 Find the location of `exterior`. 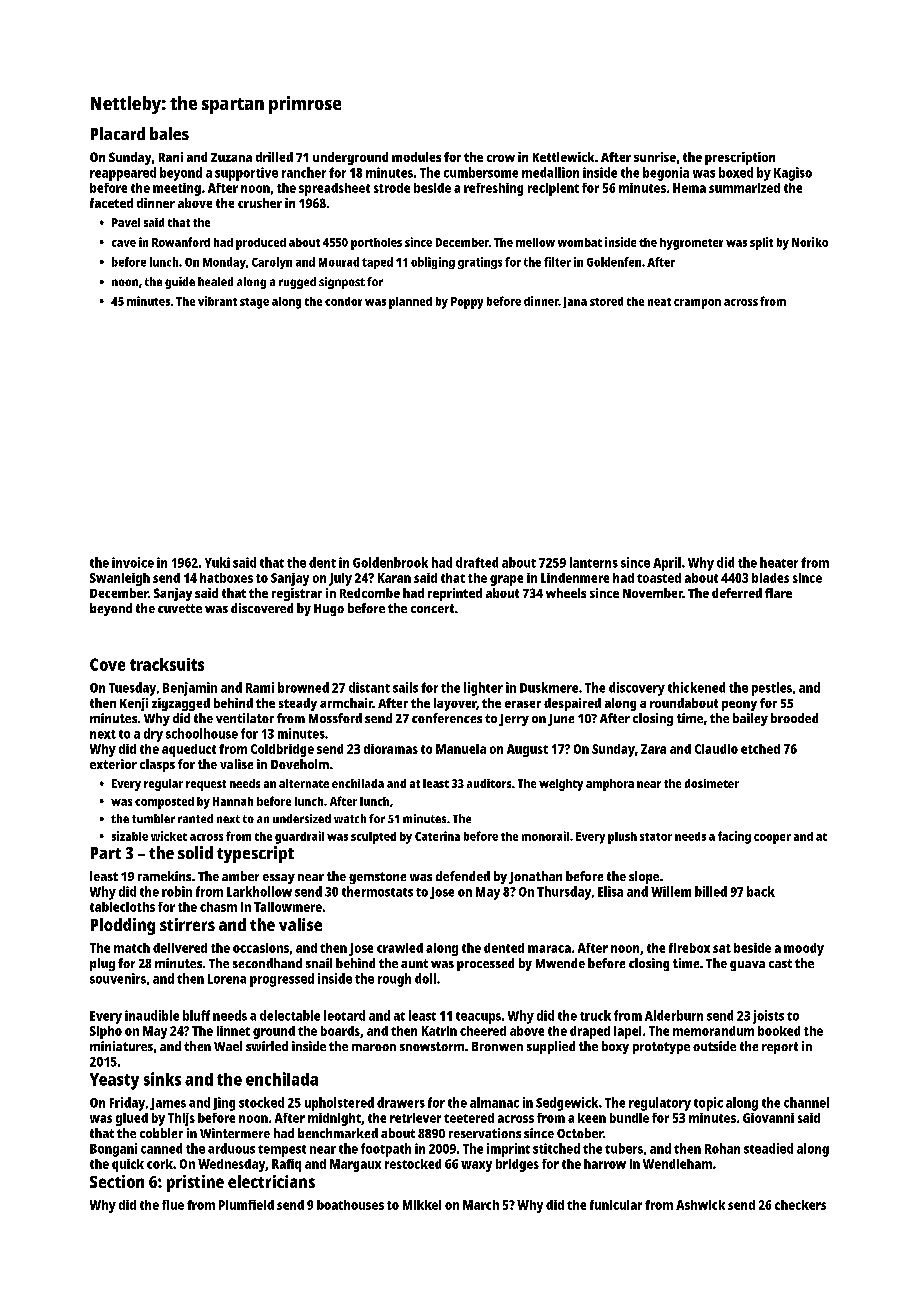

exterior is located at coordinates (113, 764).
